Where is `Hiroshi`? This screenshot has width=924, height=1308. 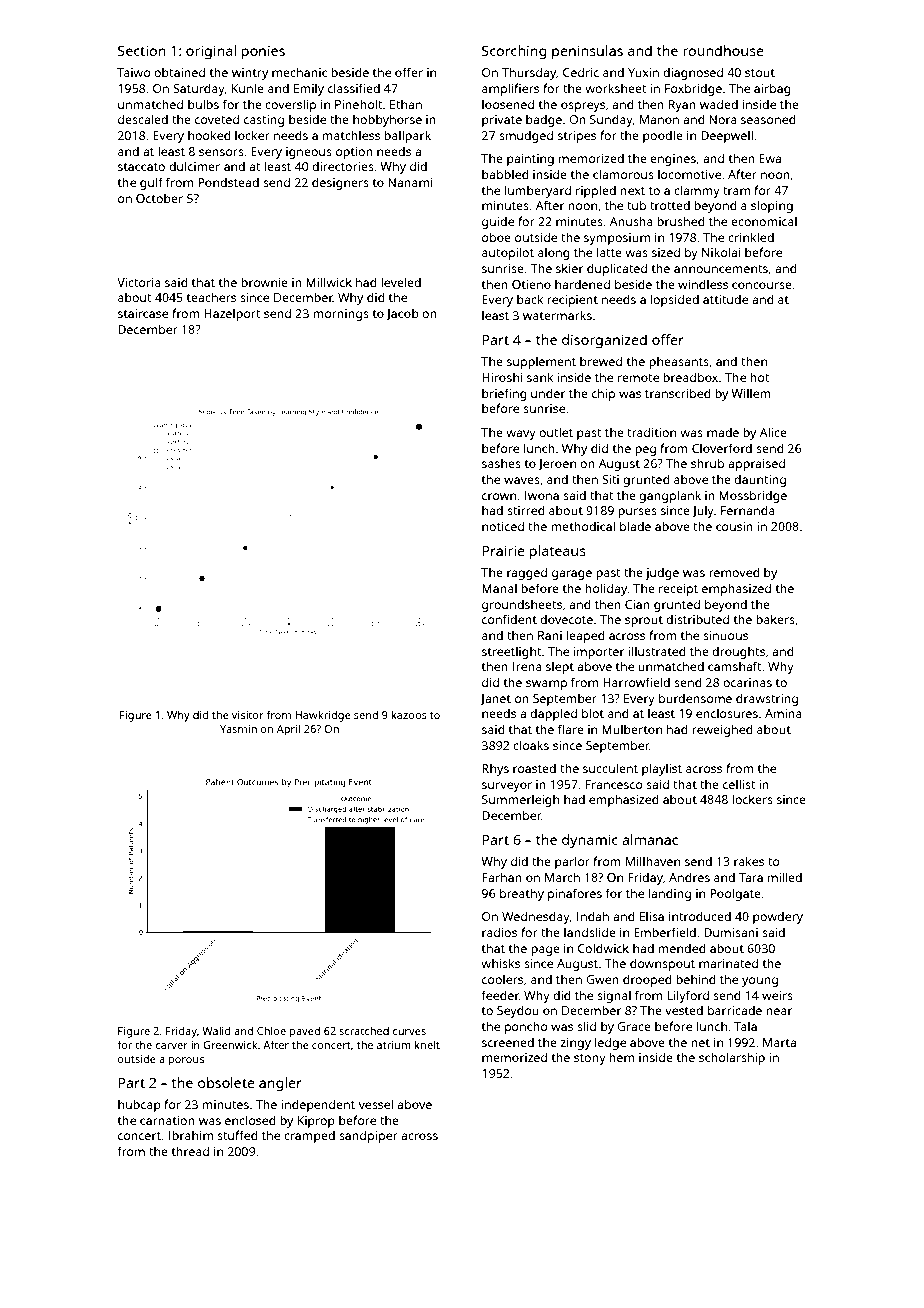 Hiroshi is located at coordinates (502, 377).
